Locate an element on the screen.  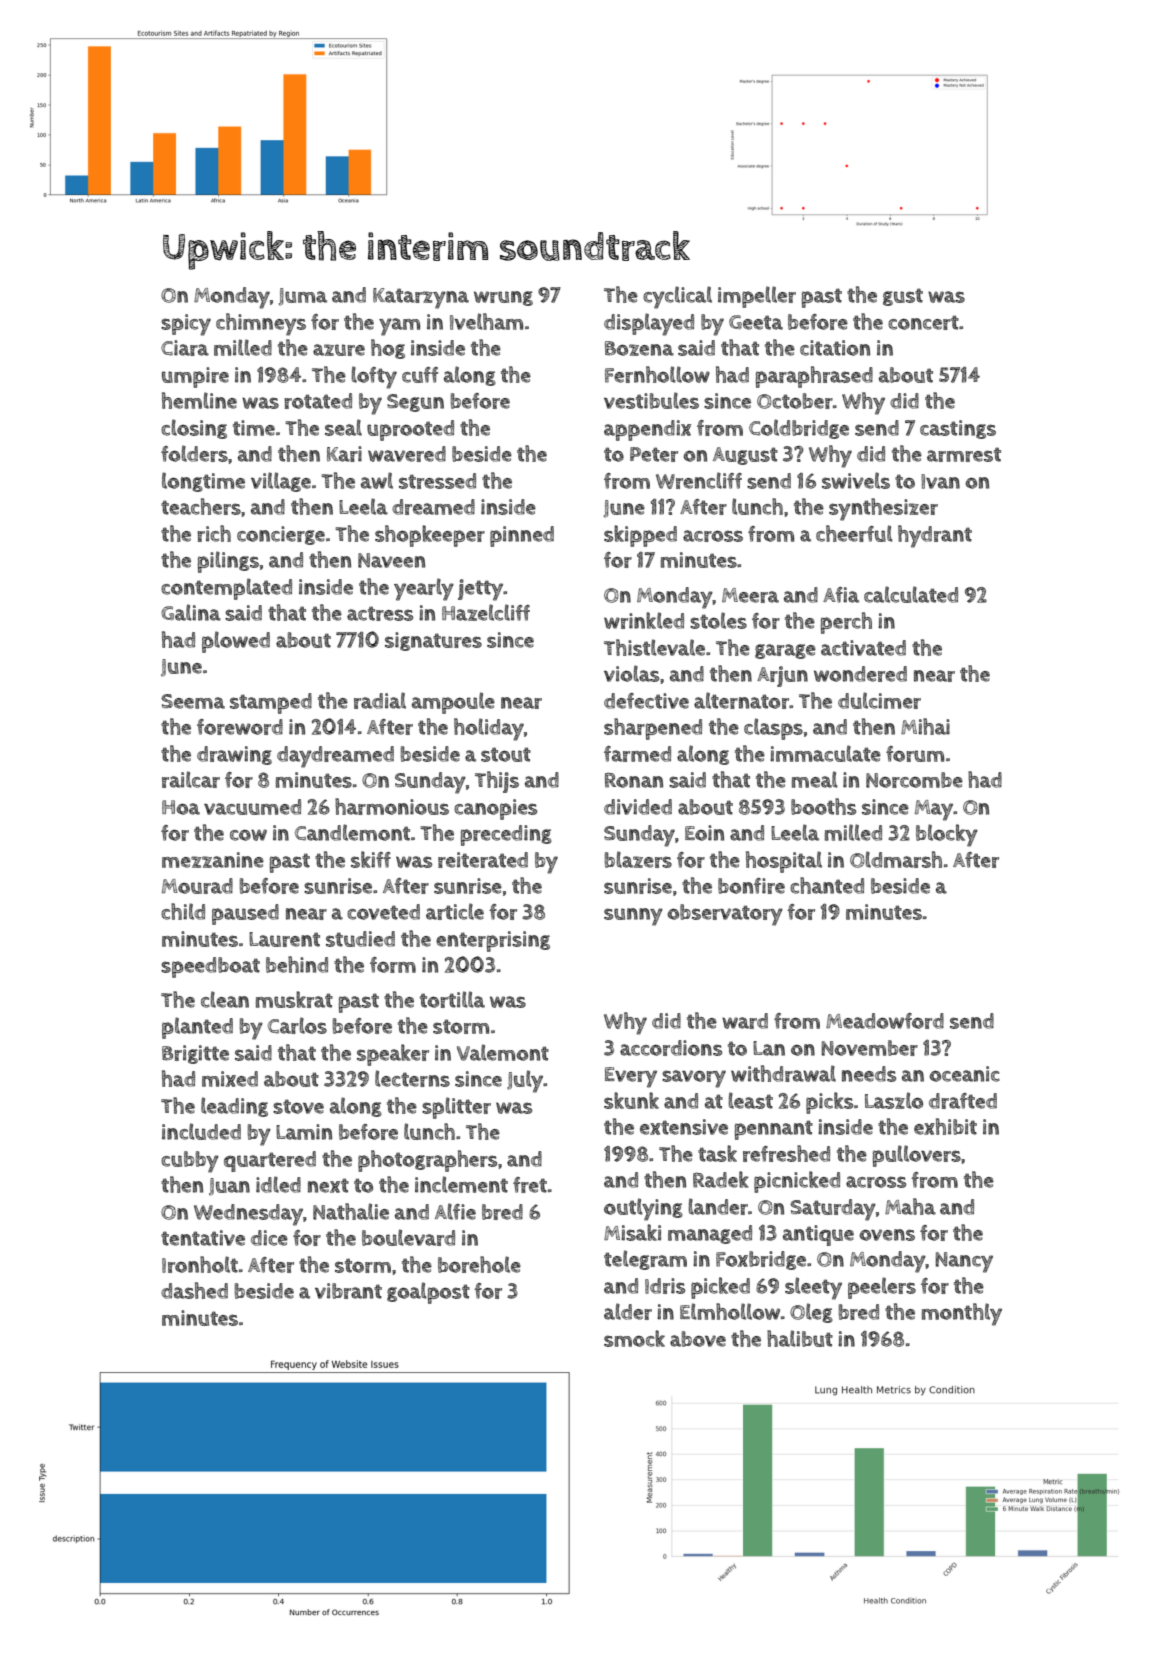
preceding is located at coordinates (506, 835).
